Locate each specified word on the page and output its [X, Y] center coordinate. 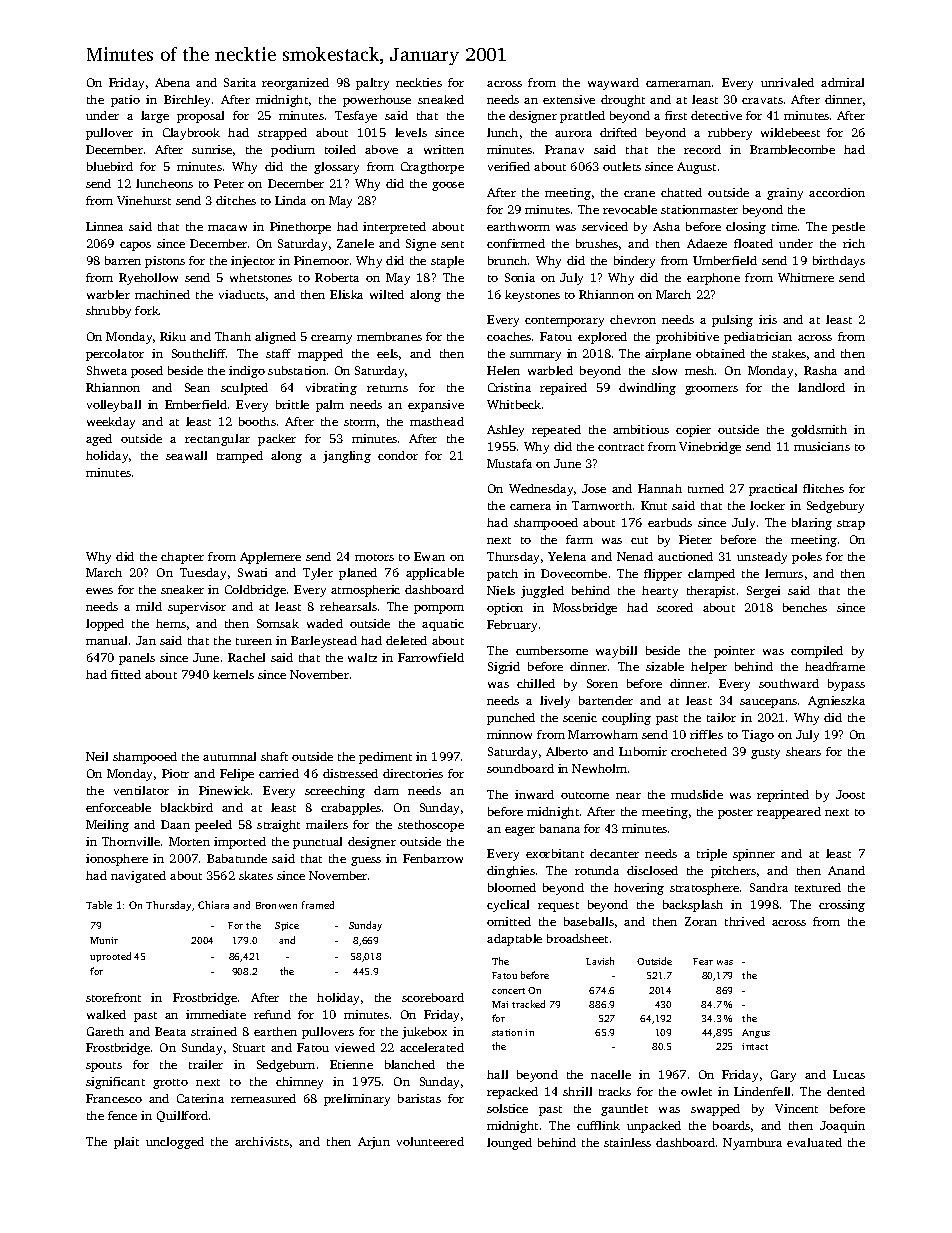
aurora [573, 134]
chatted [681, 192]
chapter [182, 558]
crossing [842, 906]
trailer [206, 1064]
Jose [594, 488]
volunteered [430, 1141]
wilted [387, 294]
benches [805, 607]
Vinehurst [144, 200]
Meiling [107, 826]
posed [147, 372]
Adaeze [707, 243]
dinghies [511, 872]
